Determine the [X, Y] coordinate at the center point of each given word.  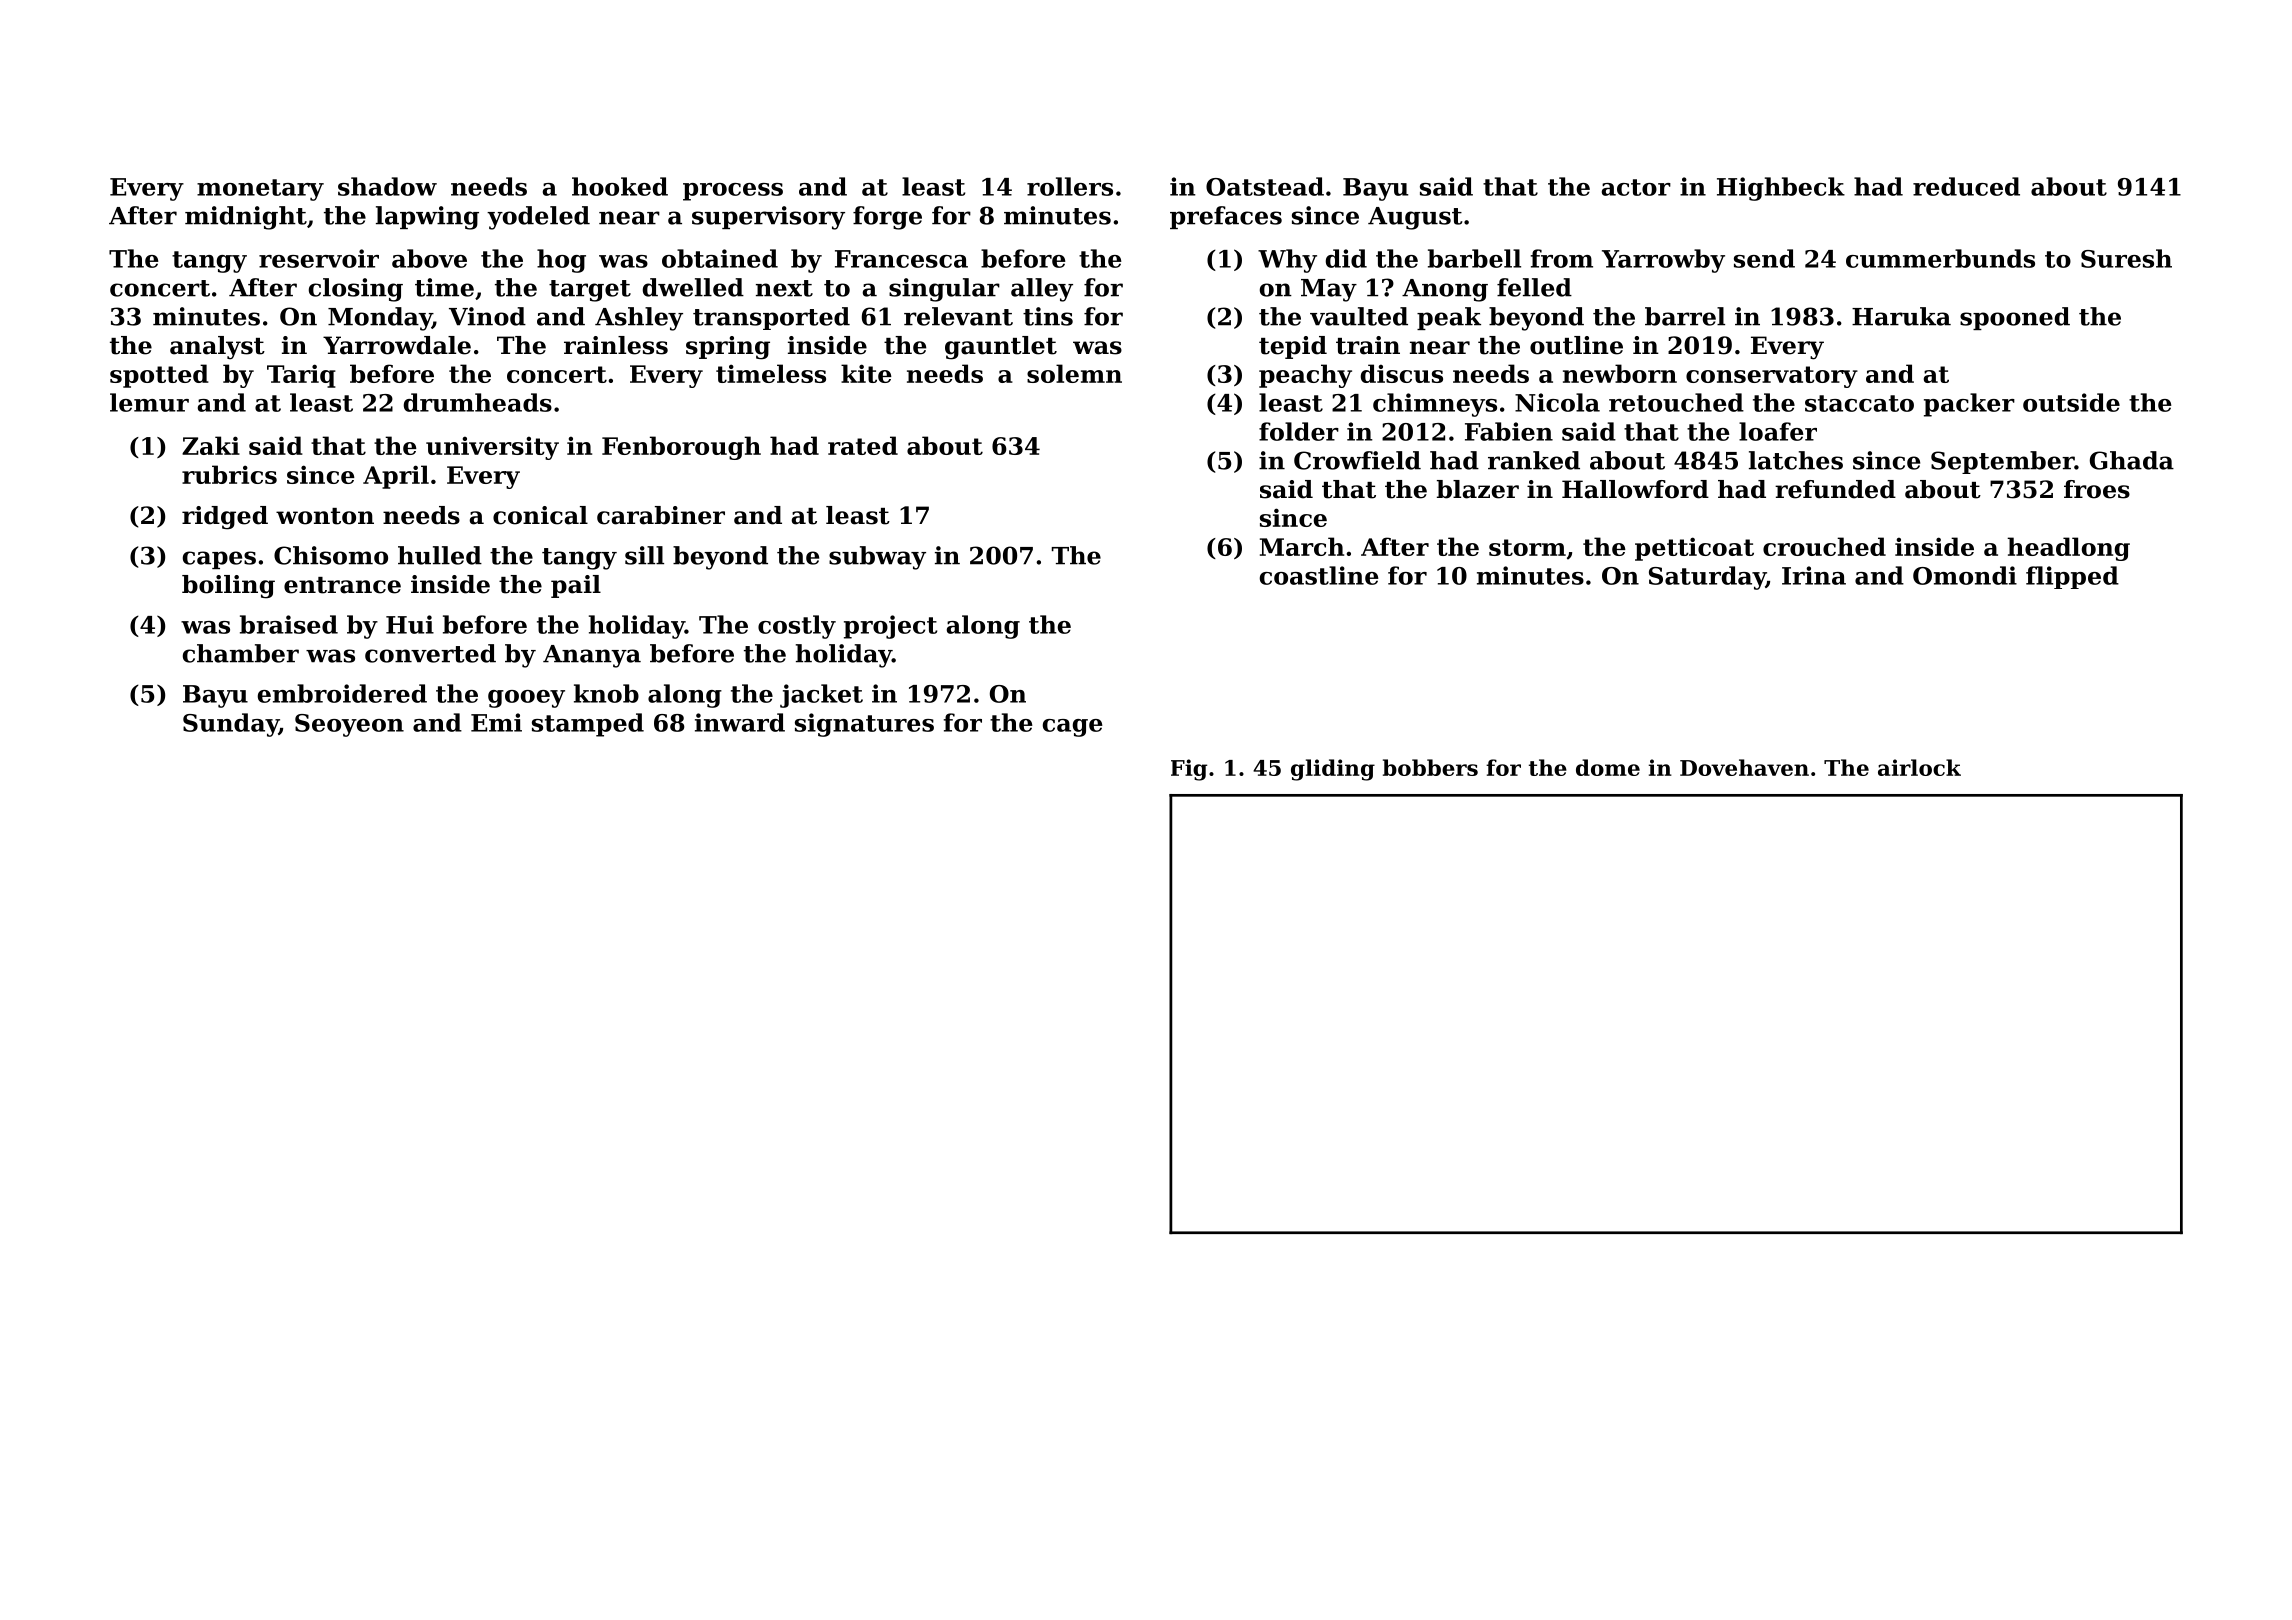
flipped [2072, 577]
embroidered [342, 693]
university [492, 448]
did [1346, 258]
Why [1287, 261]
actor [1636, 187]
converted [430, 653]
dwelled [693, 287]
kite [866, 373]
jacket [821, 696]
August [1415, 218]
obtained [720, 258]
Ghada [2132, 460]
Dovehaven [1744, 767]
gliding [1333, 770]
